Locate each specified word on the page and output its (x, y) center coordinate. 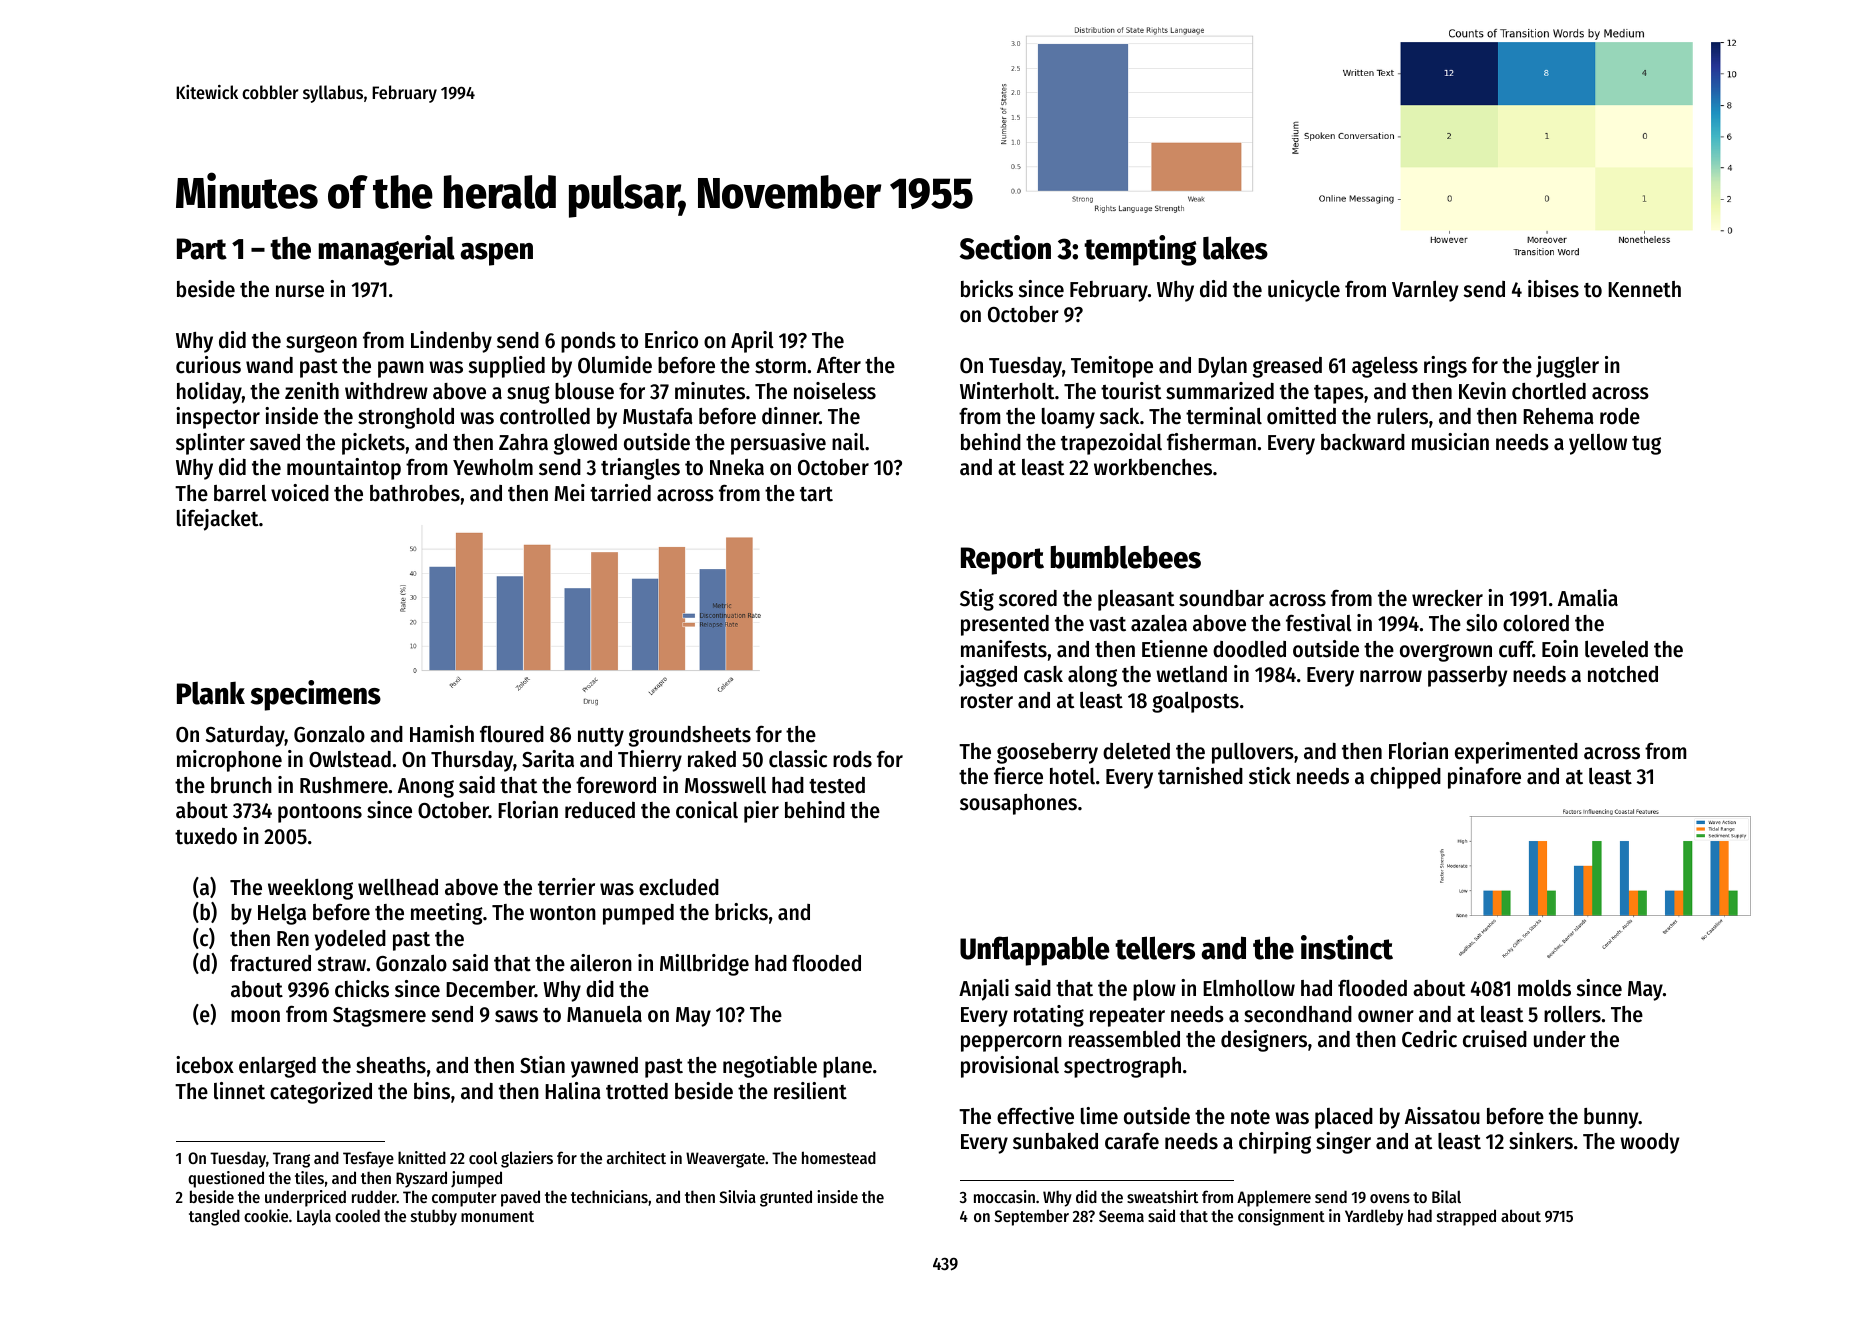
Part (202, 249)
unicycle (1304, 291)
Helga (282, 914)
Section (1005, 247)
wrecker (1447, 598)
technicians (609, 1196)
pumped (638, 914)
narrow (1391, 676)
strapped (1466, 1217)
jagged (988, 676)
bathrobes (415, 493)
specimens (316, 695)
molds (1544, 988)
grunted (786, 1198)
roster (987, 701)
